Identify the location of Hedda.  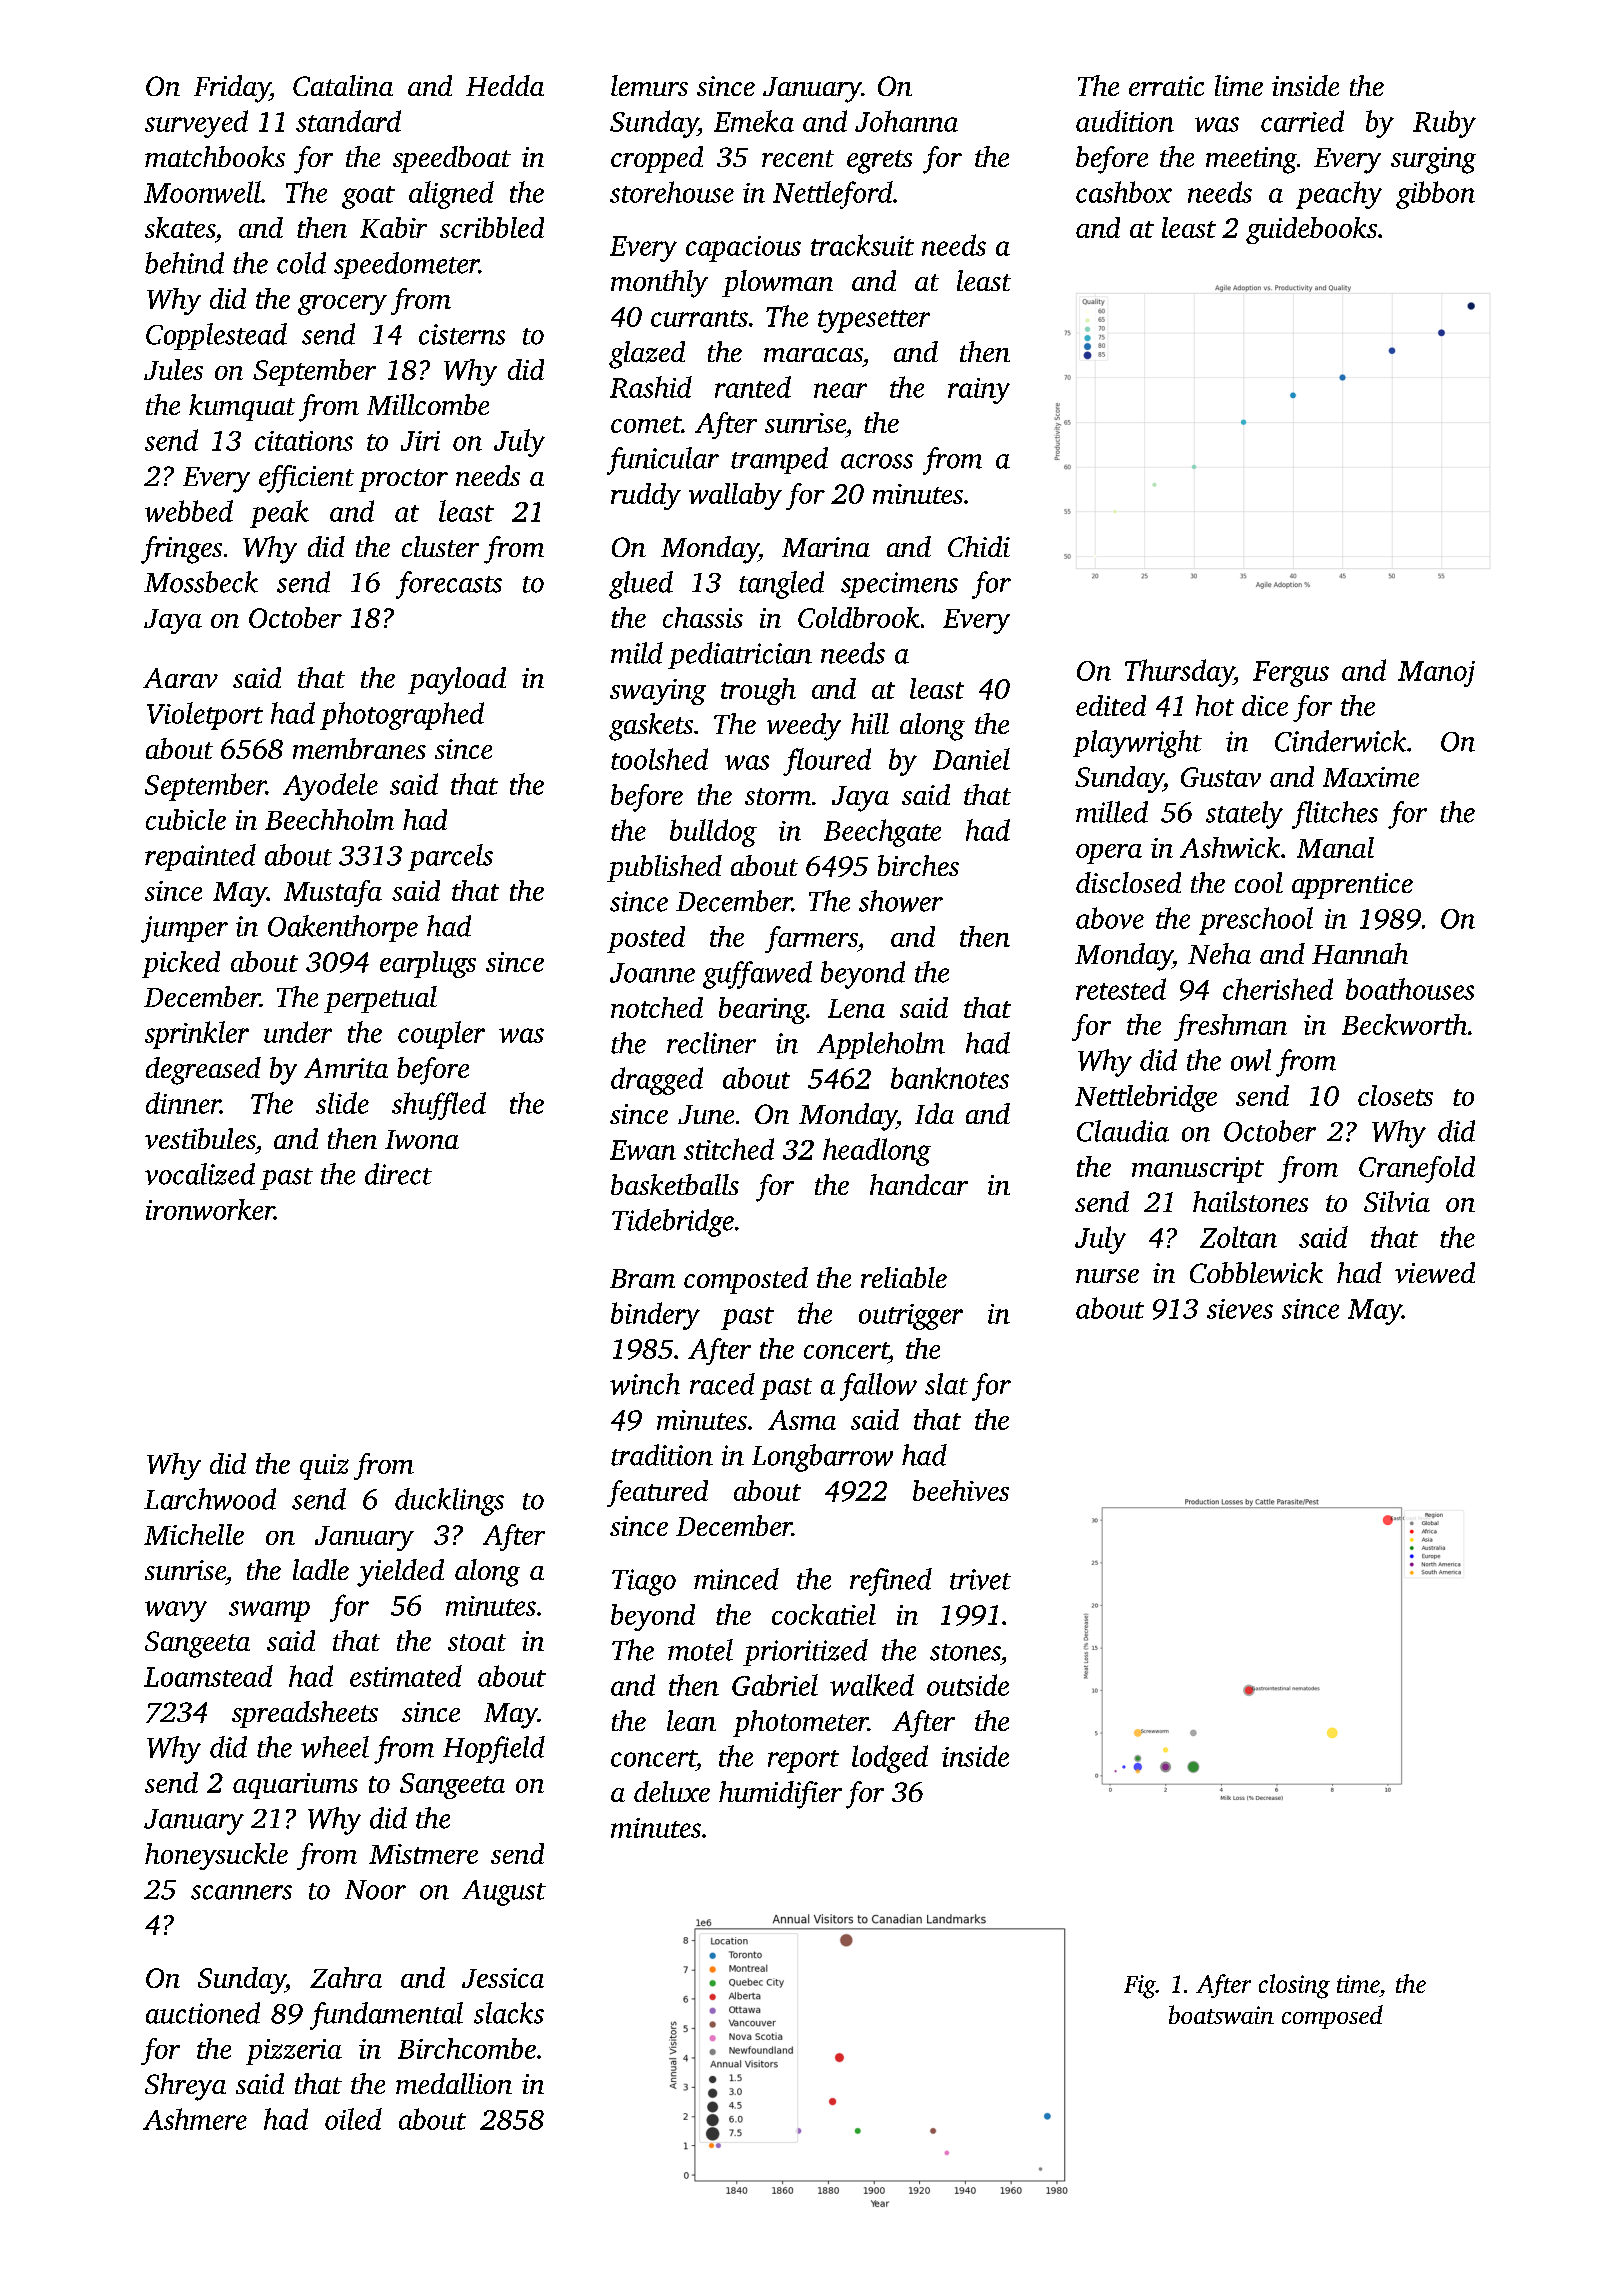
(505, 85).
